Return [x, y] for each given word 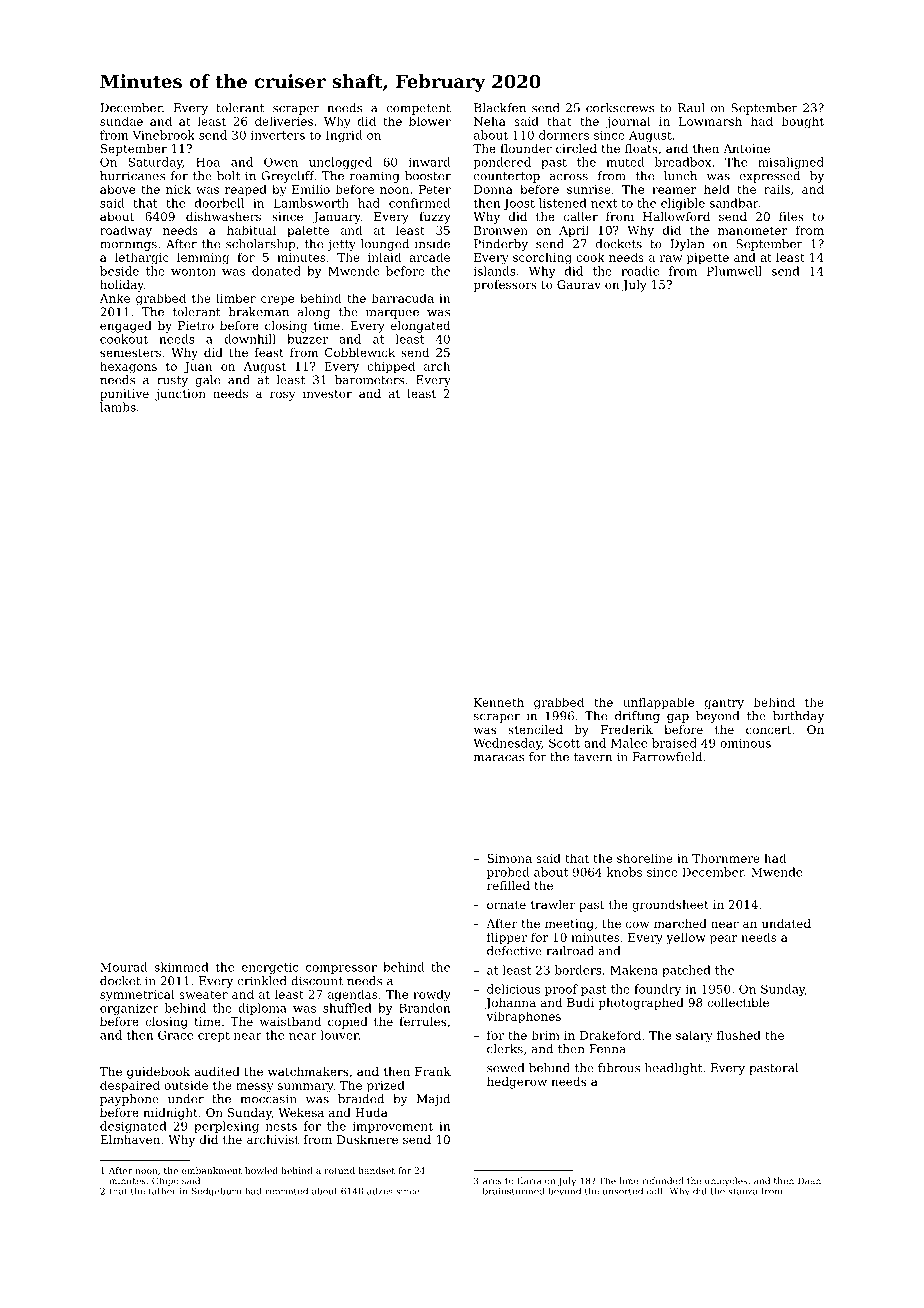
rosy [282, 396]
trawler [553, 904]
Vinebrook [164, 135]
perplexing [226, 1127]
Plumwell [734, 271]
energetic [270, 968]
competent [418, 109]
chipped [391, 367]
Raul [691, 108]
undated [786, 923]
